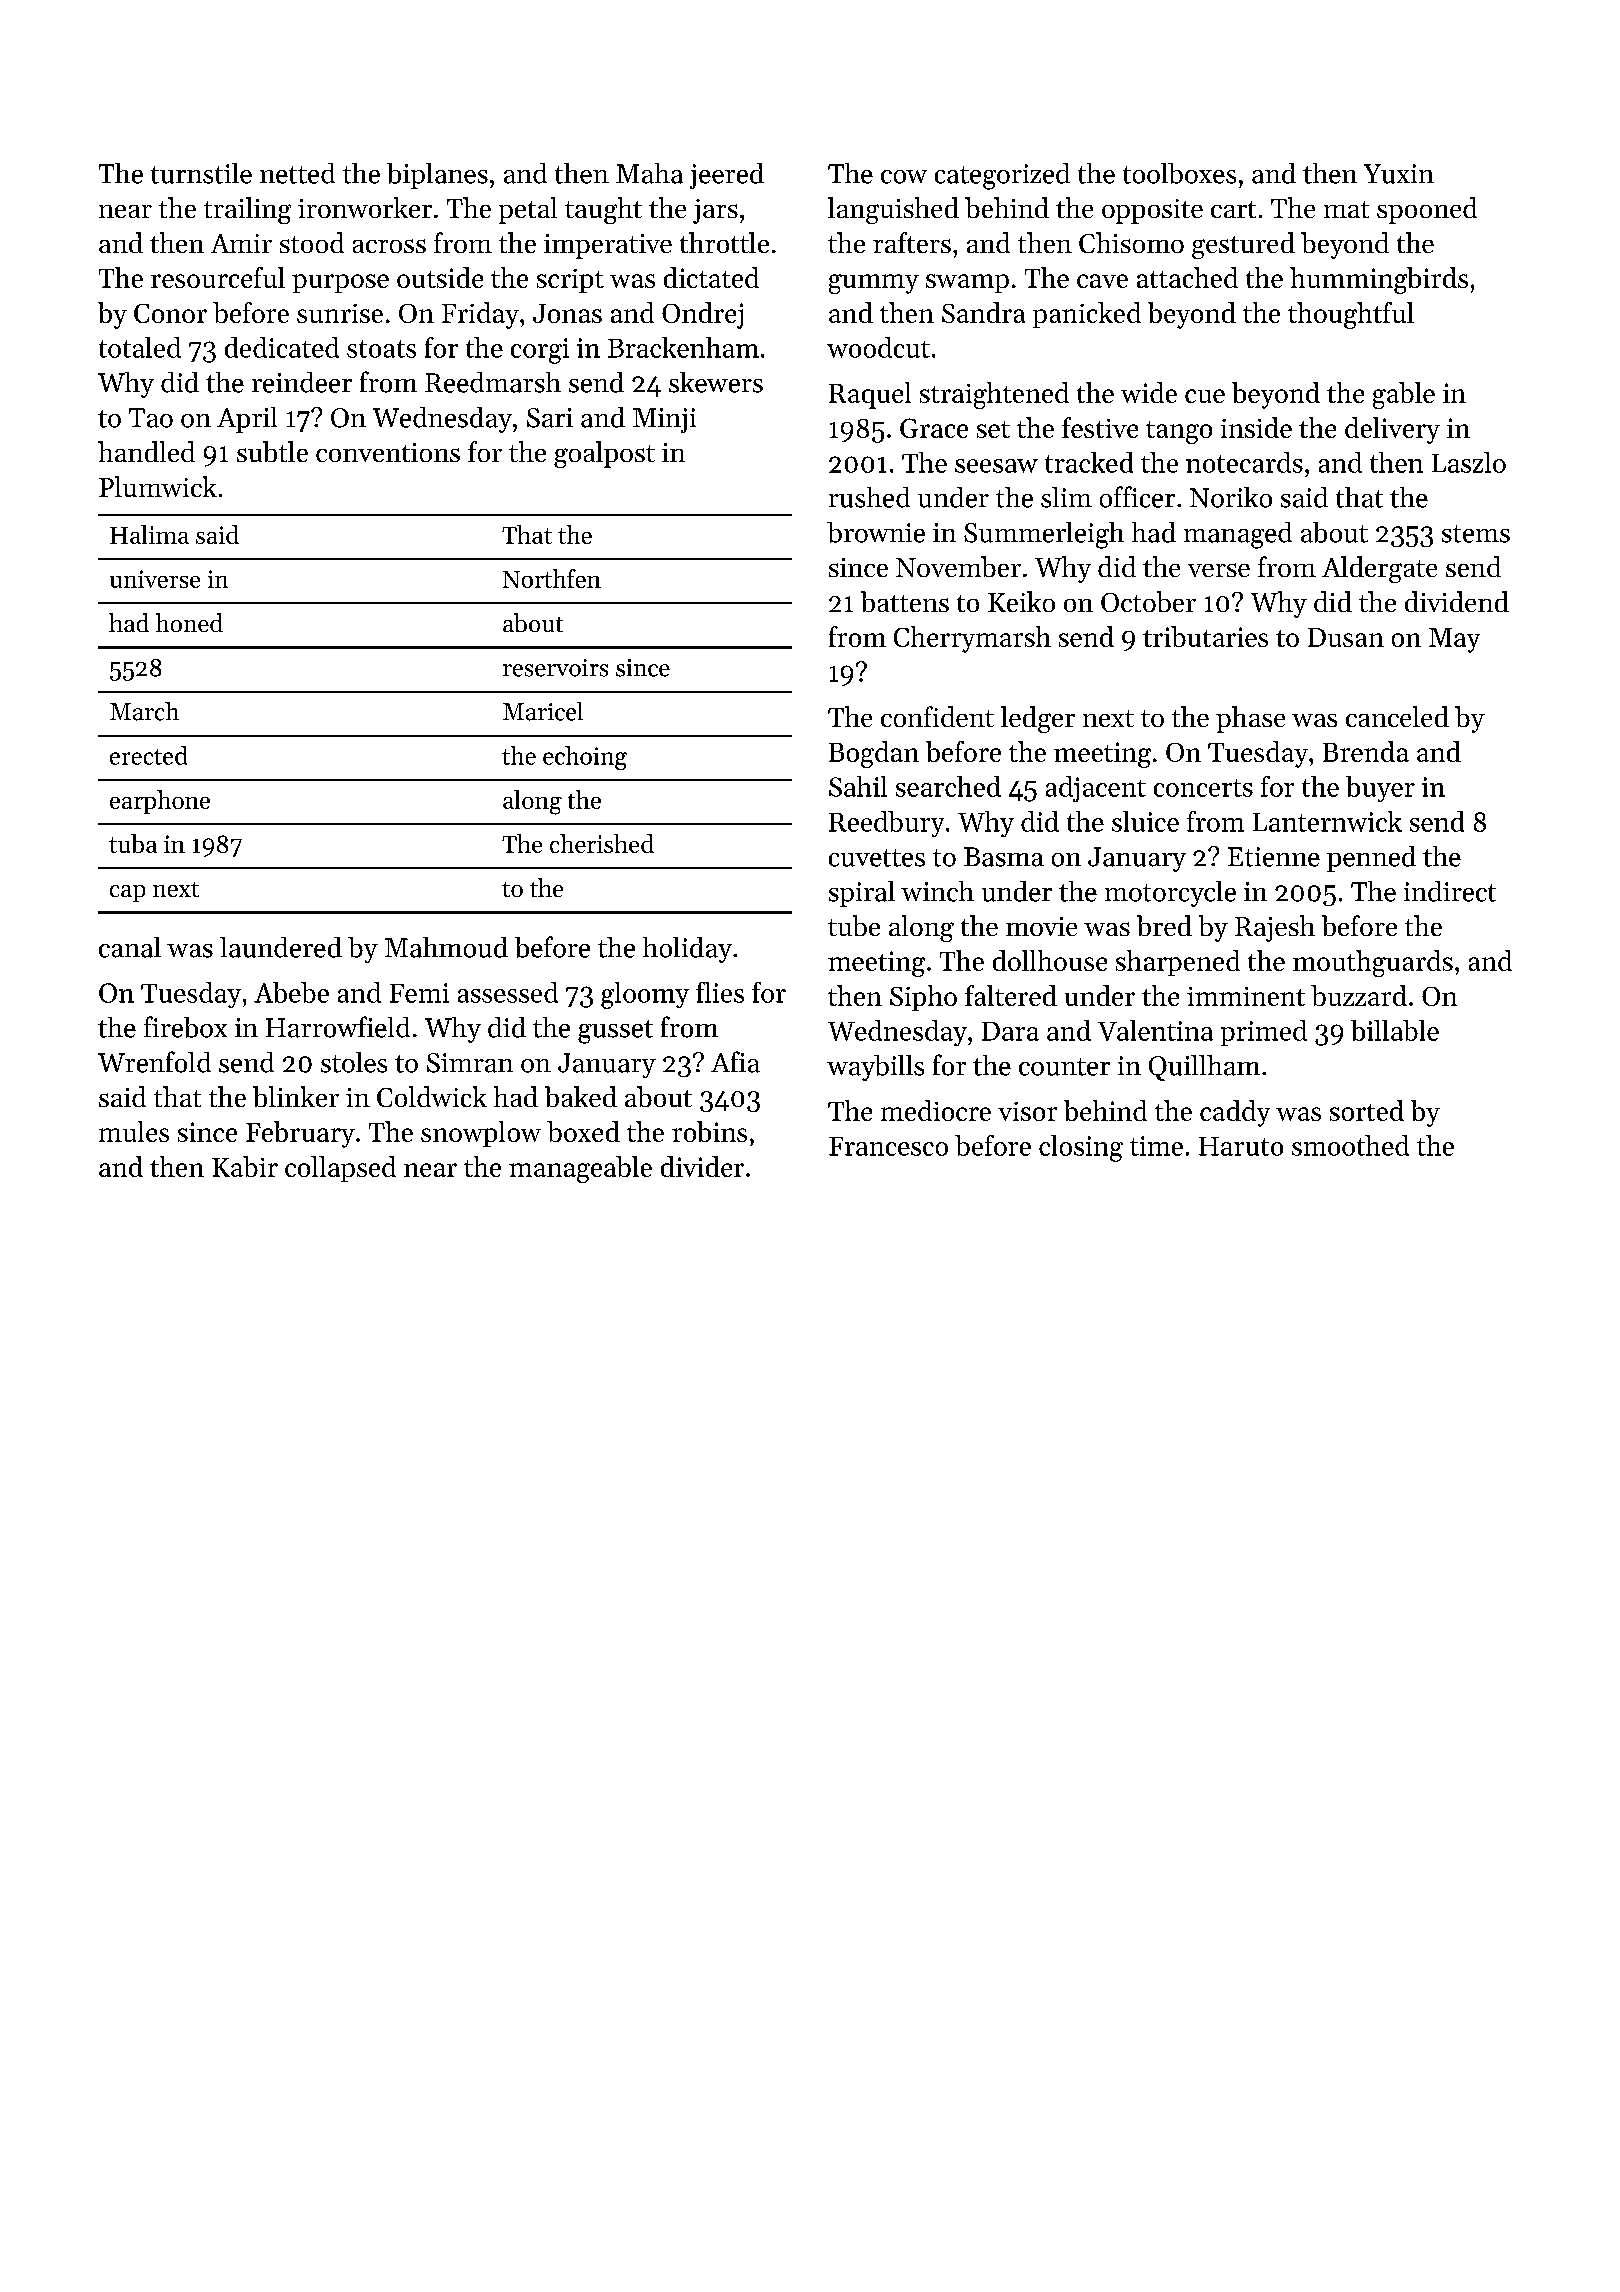  What do you see at coordinates (291, 992) in the screenshot?
I see `Abebe` at bounding box center [291, 992].
